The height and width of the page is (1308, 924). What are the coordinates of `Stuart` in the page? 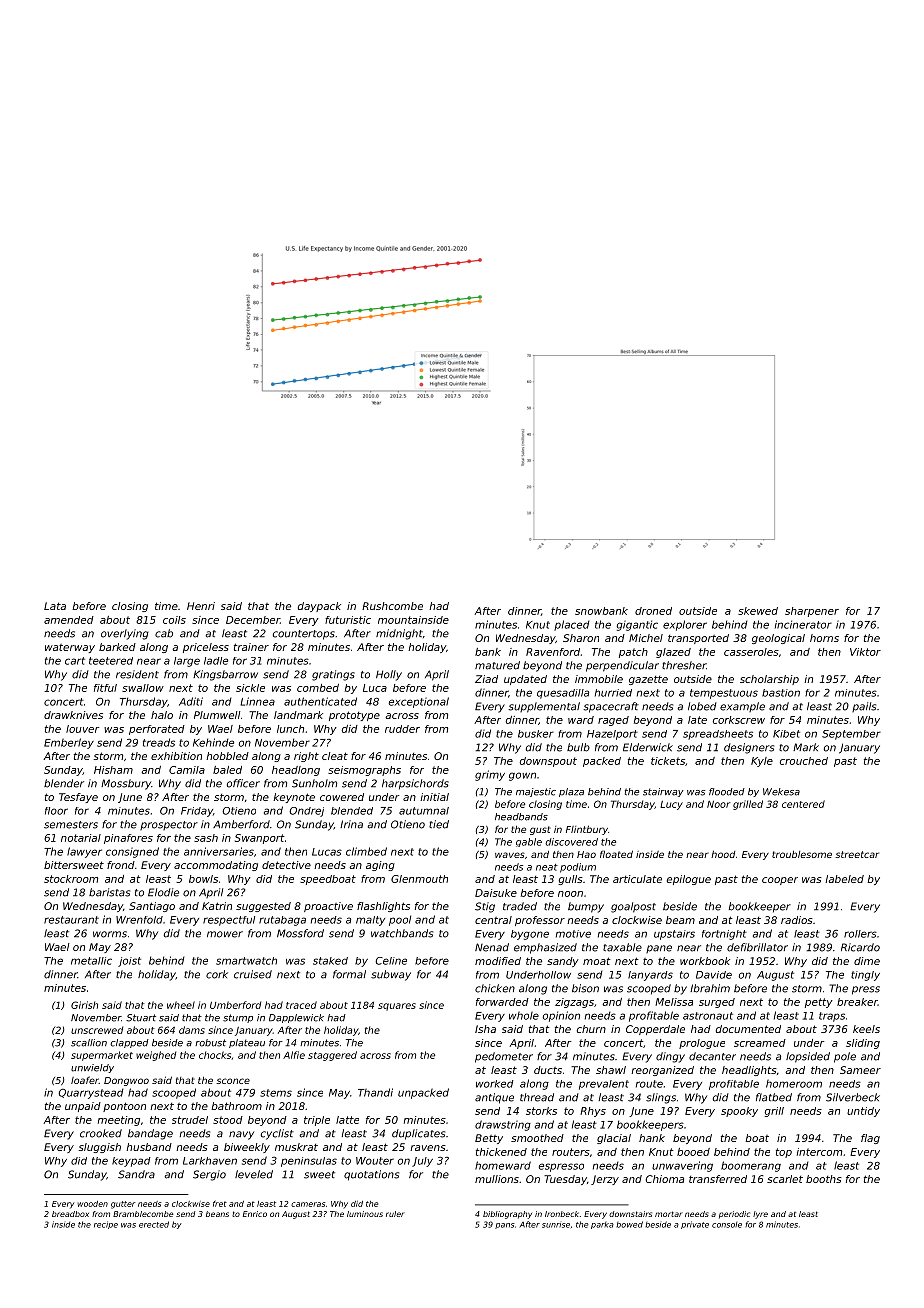 It's located at (141, 1018).
